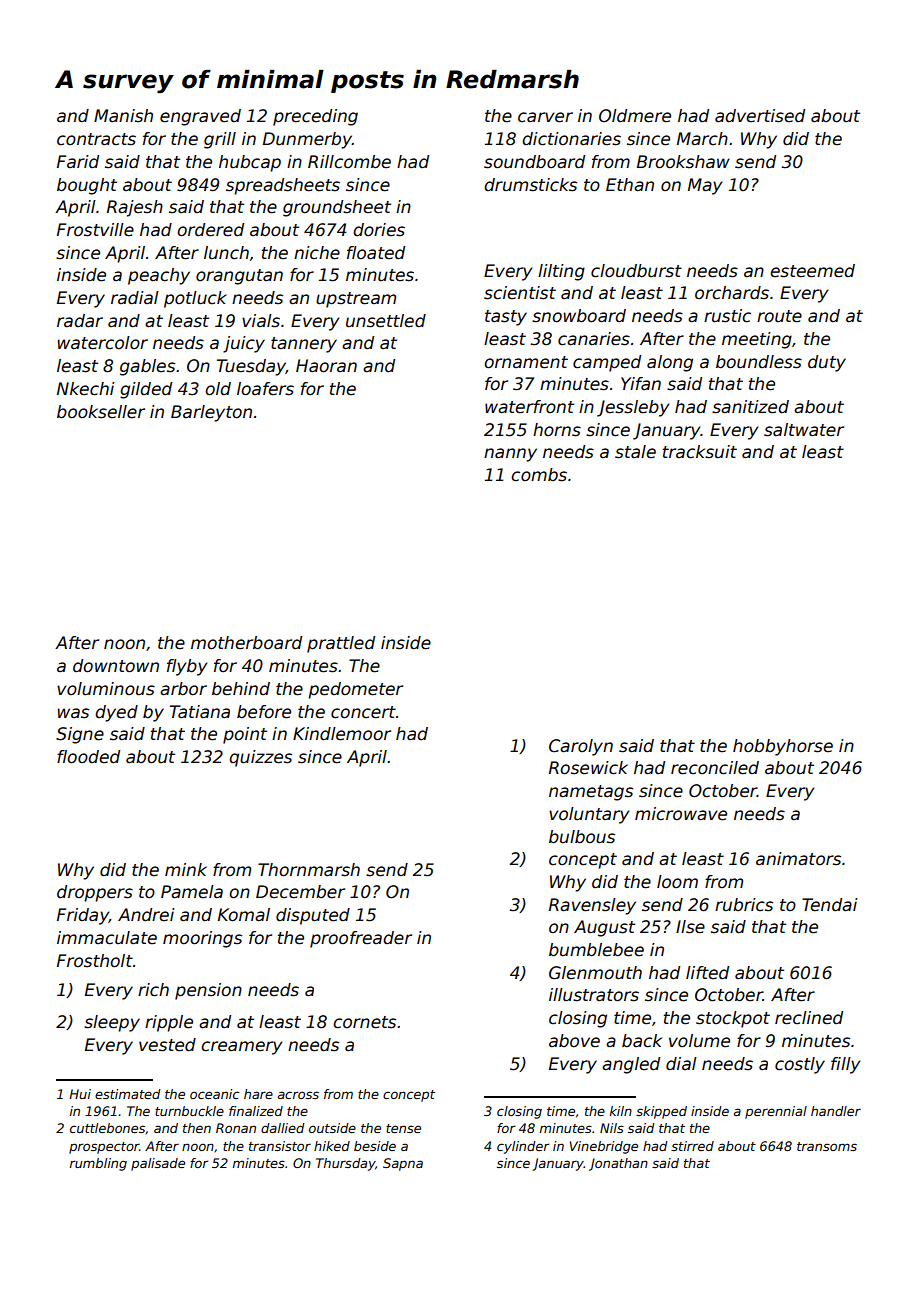 The image size is (924, 1311). What do you see at coordinates (510, 455) in the page?
I see `nanny` at bounding box center [510, 455].
